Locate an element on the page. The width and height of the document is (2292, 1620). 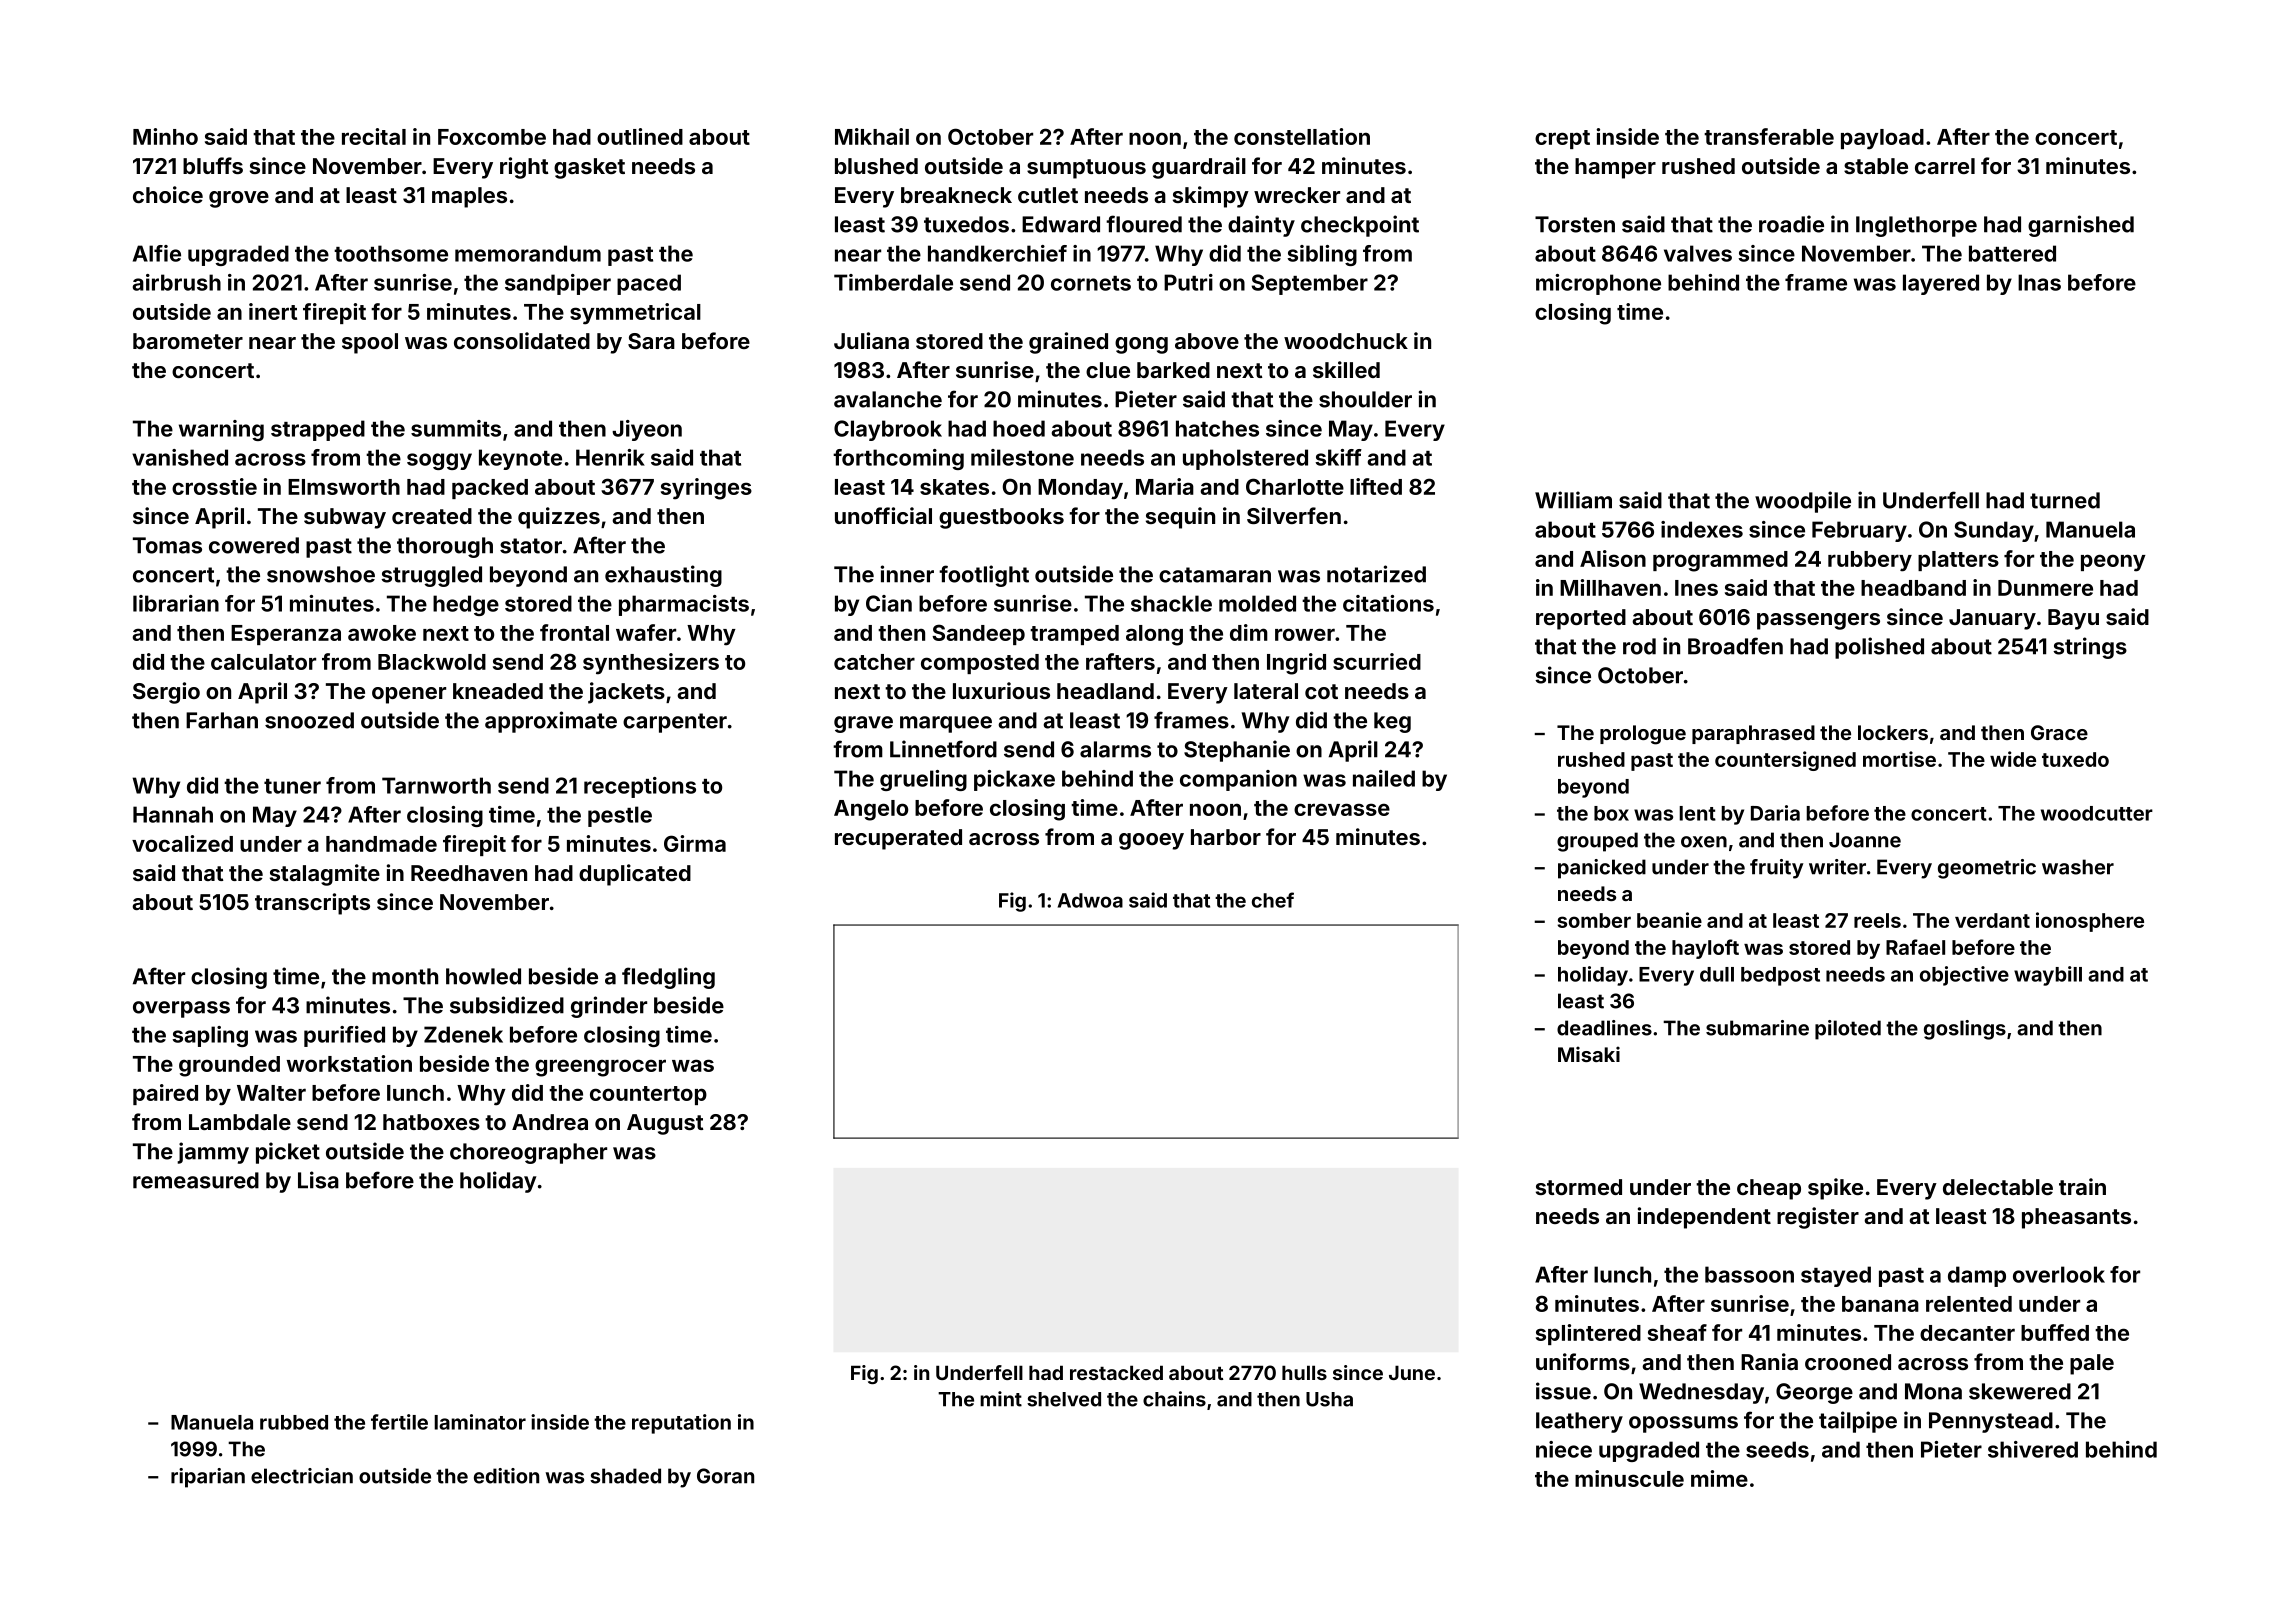
panicked is located at coordinates (1602, 869).
